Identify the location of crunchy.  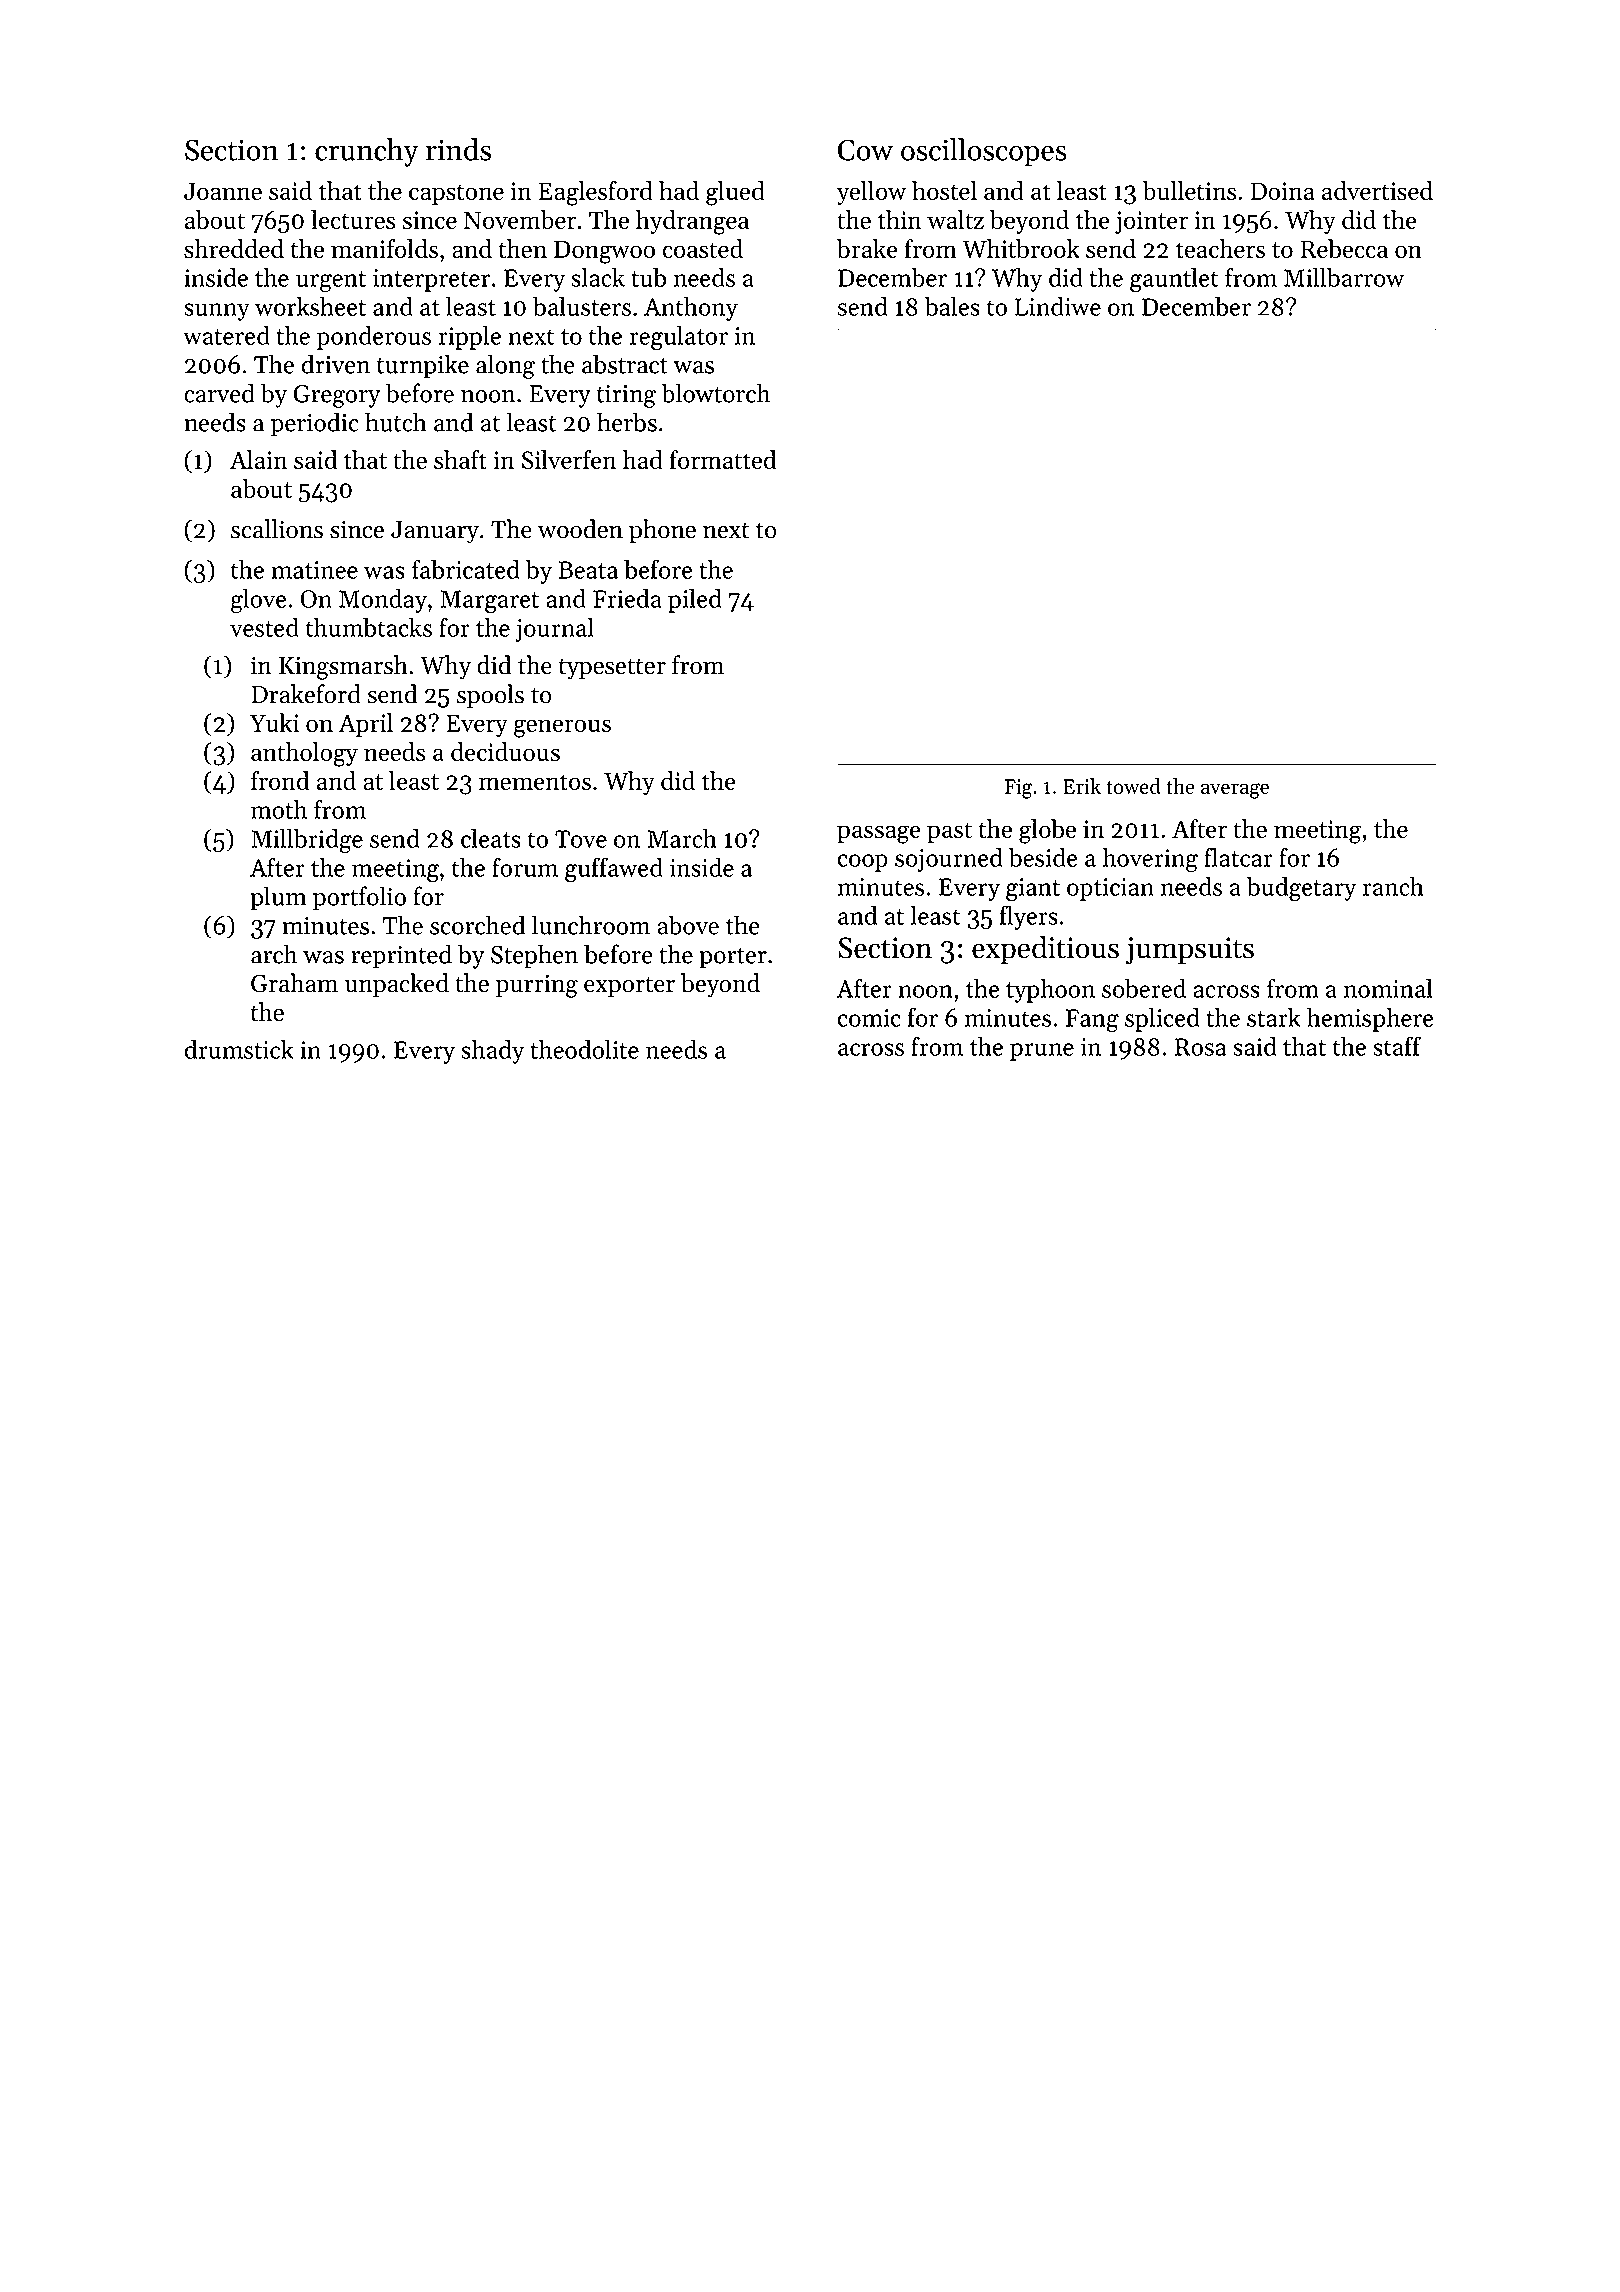
(367, 152).
